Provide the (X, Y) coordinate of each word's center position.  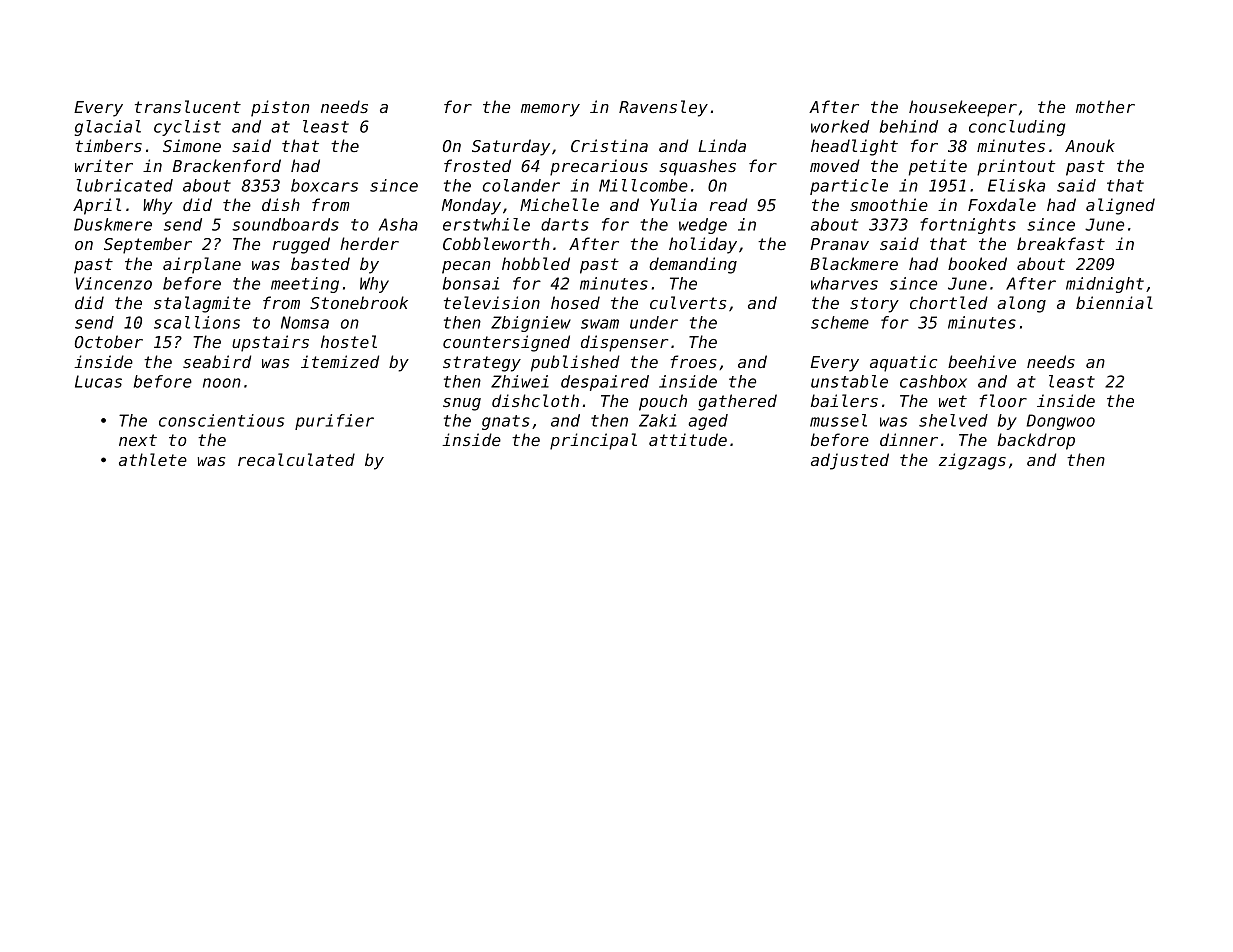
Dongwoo (1061, 422)
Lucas (98, 381)
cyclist (187, 128)
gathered (737, 402)
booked (977, 263)
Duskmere (113, 224)
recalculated (296, 459)
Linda (722, 145)
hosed (575, 302)
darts (565, 224)
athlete (153, 459)
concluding (1017, 128)
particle (849, 187)
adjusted (850, 461)
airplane (202, 265)
